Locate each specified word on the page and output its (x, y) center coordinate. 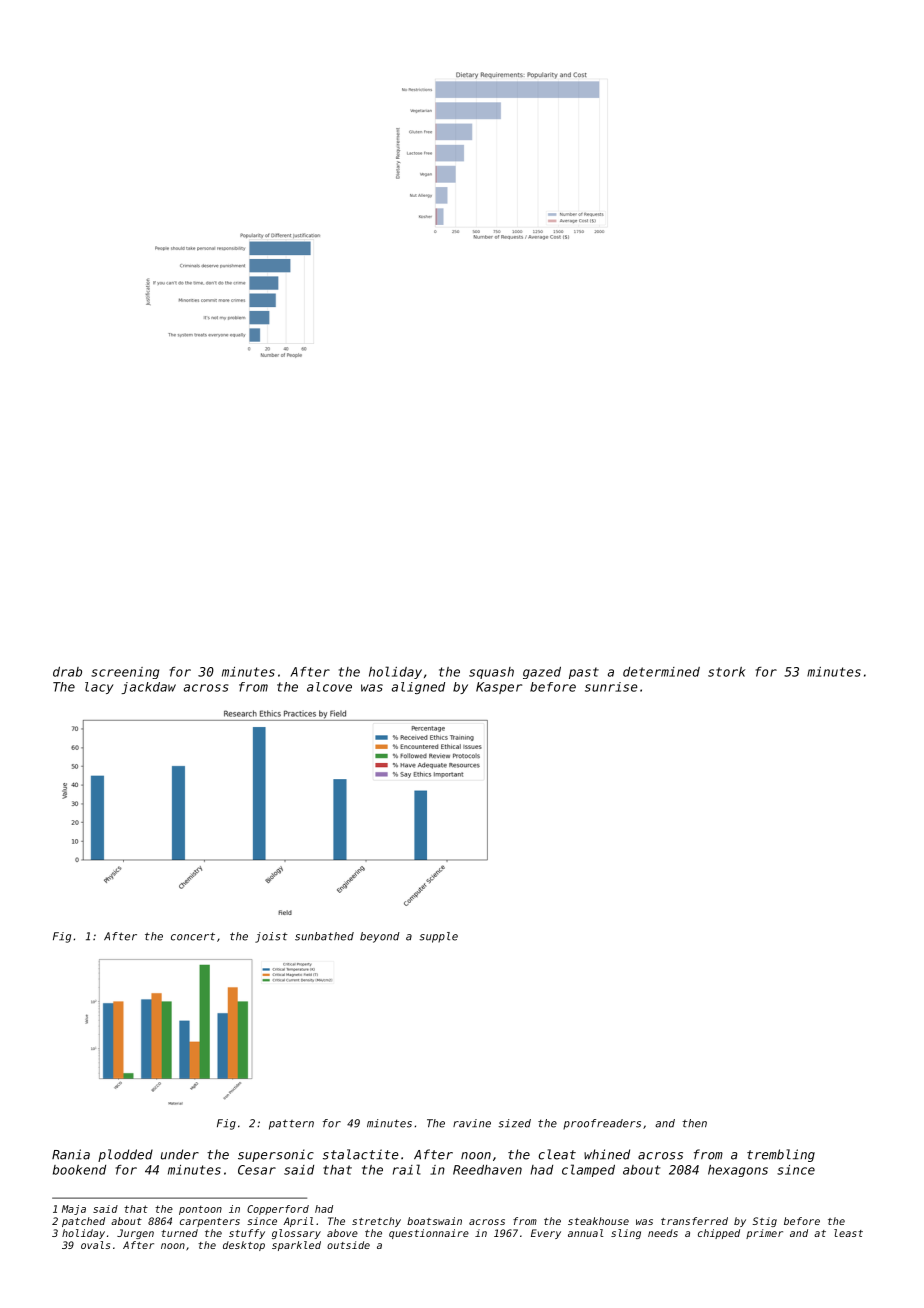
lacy (99, 688)
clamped (588, 1170)
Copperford (278, 1210)
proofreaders (602, 1124)
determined (661, 672)
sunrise (611, 687)
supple (438, 937)
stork (726, 672)
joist (271, 937)
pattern (291, 1124)
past (584, 673)
